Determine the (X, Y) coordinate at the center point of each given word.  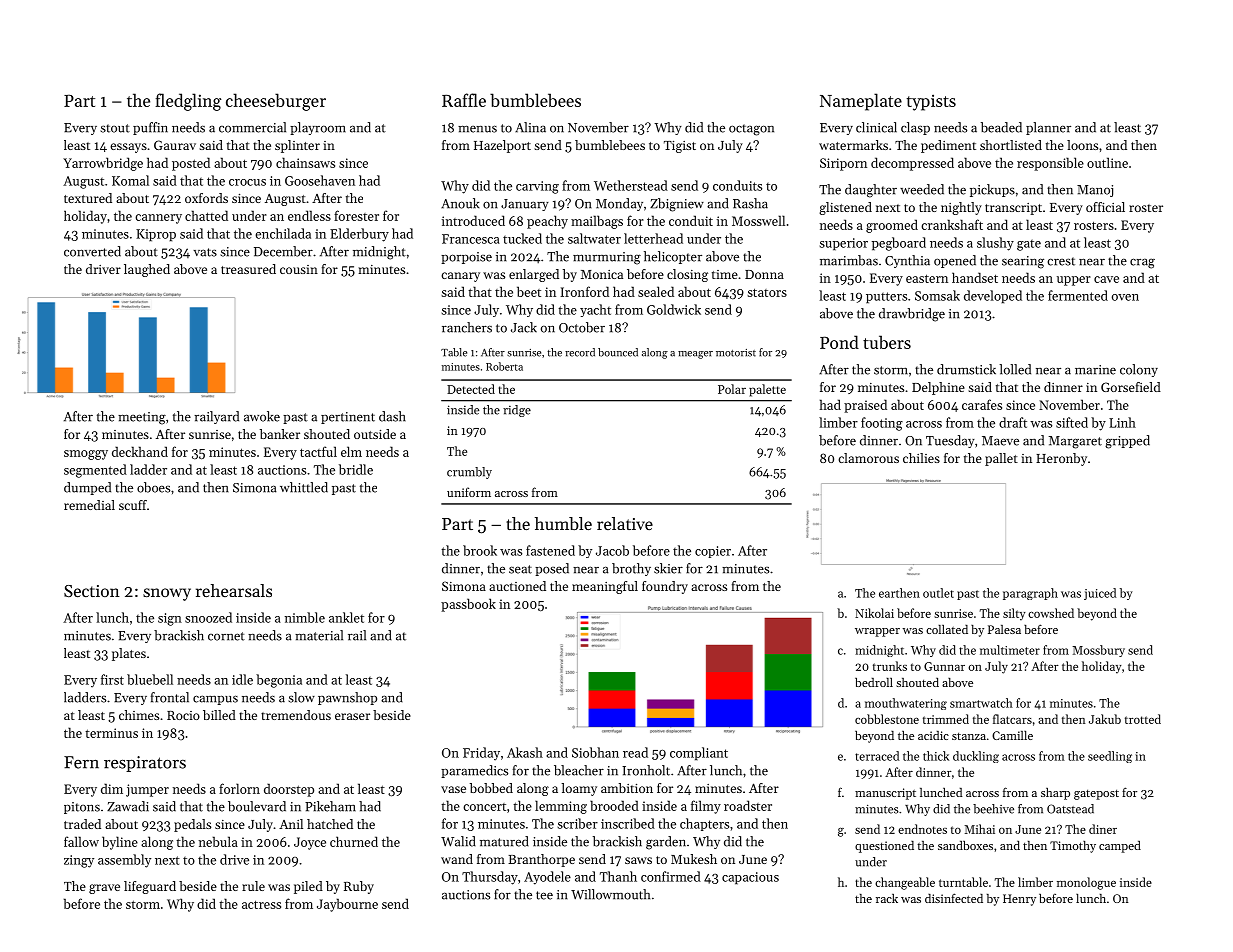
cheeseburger (276, 102)
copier (713, 552)
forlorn (239, 788)
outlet (938, 593)
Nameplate (861, 102)
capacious (750, 878)
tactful (318, 451)
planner (1048, 128)
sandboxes (965, 845)
